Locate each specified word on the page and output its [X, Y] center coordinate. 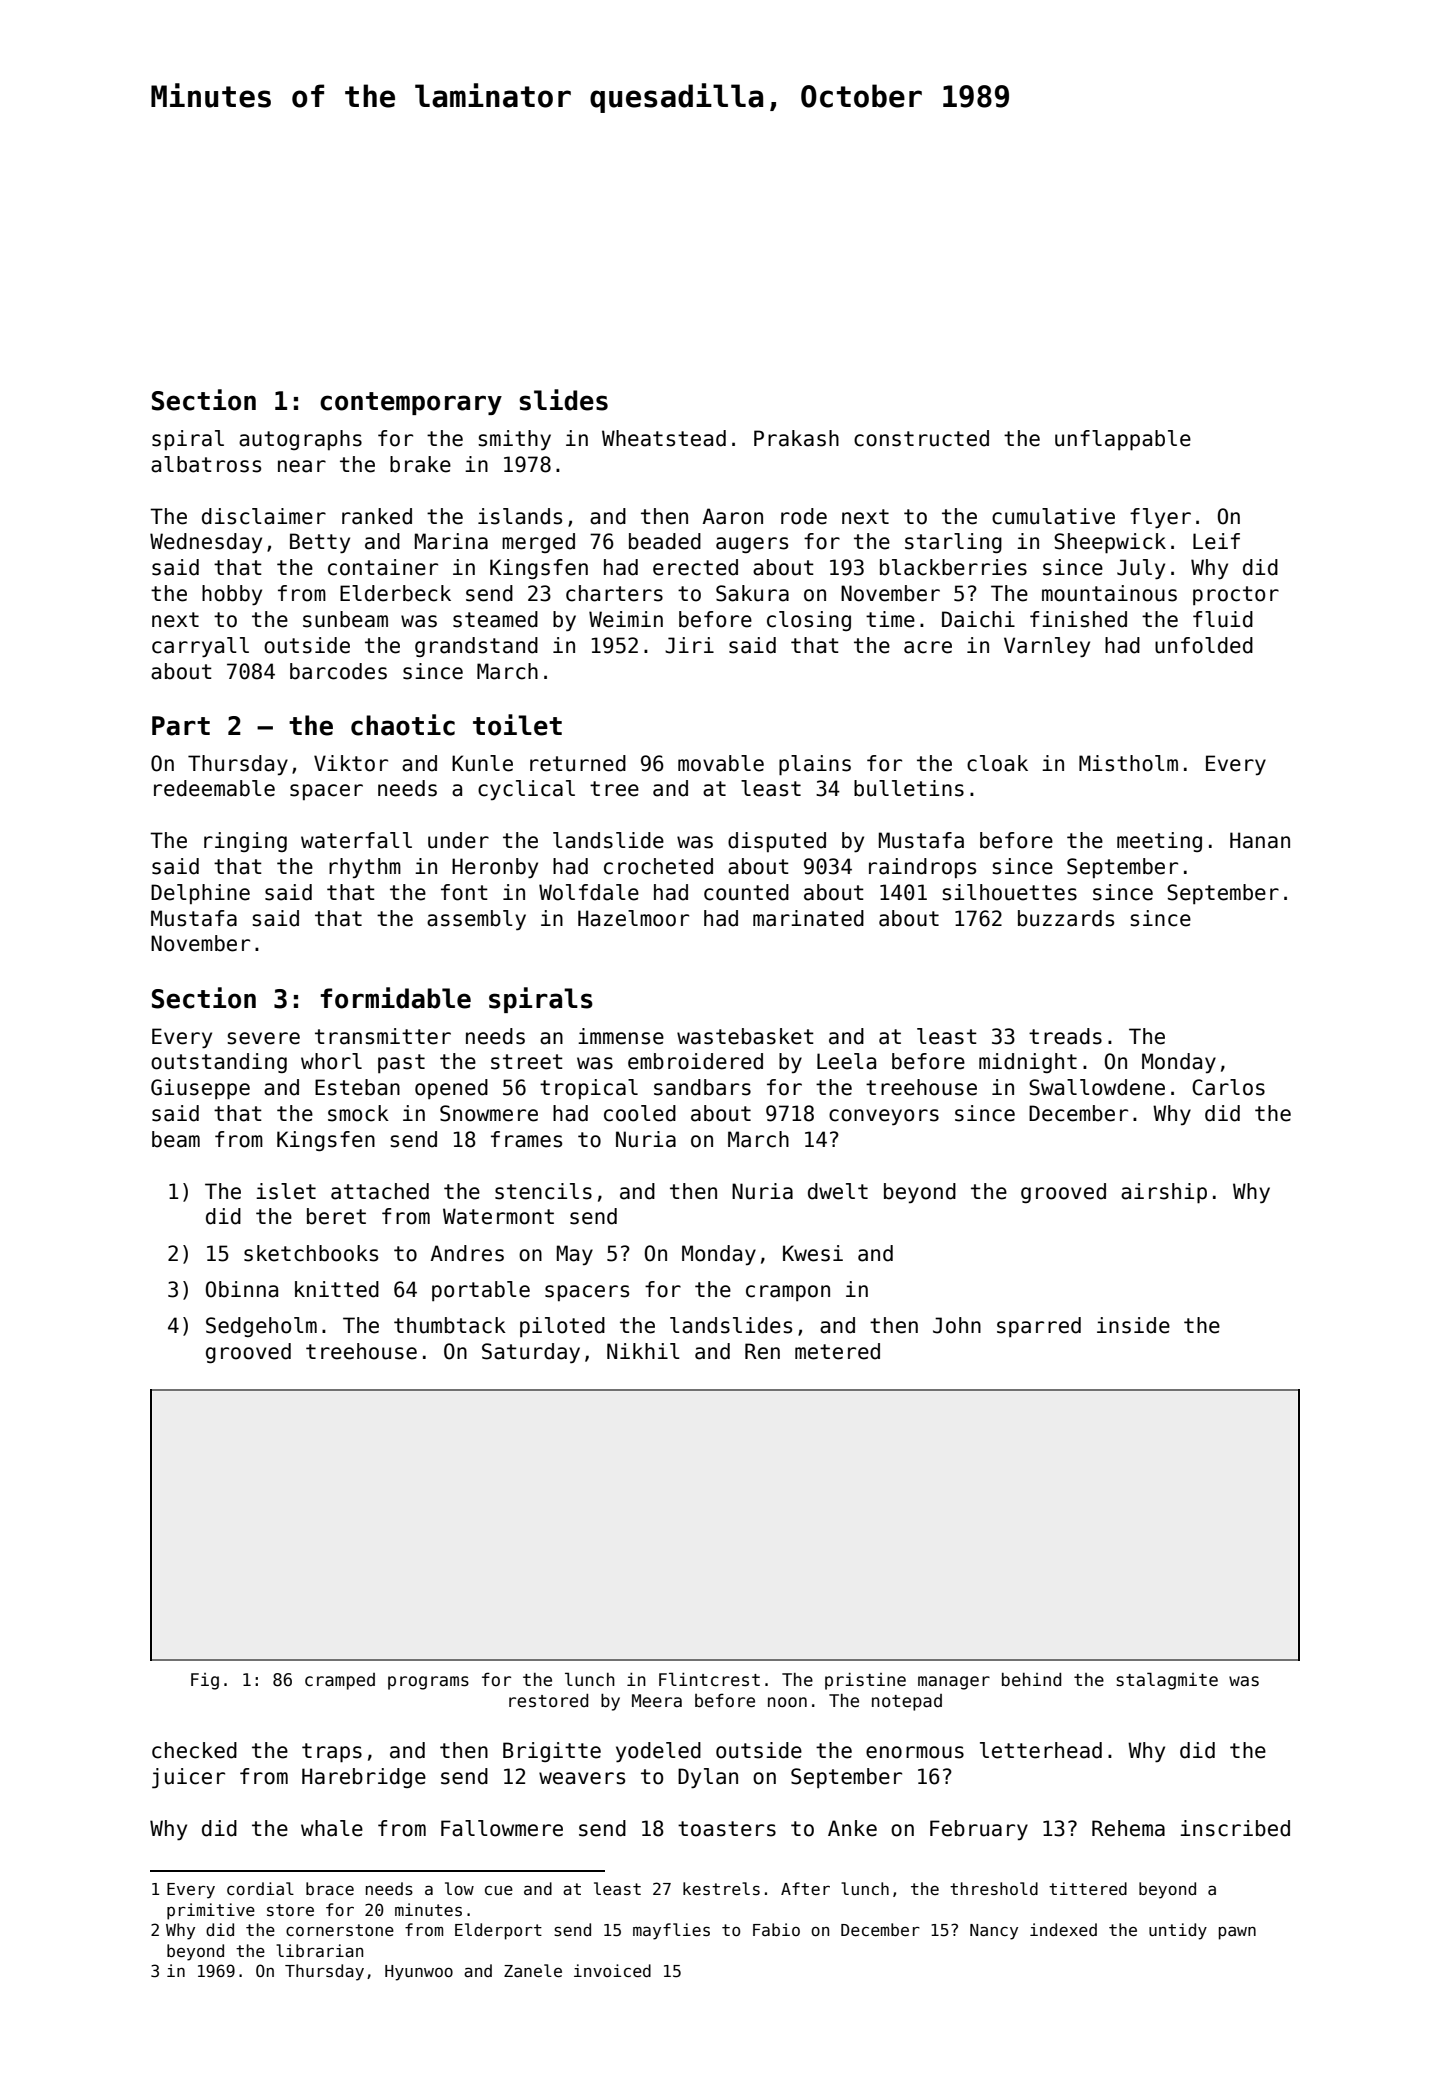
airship [1164, 1193]
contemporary [411, 403]
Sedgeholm [261, 1327]
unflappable [1123, 440]
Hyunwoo [419, 1973]
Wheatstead [664, 438]
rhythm [365, 868]
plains [815, 765]
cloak [997, 763]
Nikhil [643, 1351]
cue [499, 1890]
